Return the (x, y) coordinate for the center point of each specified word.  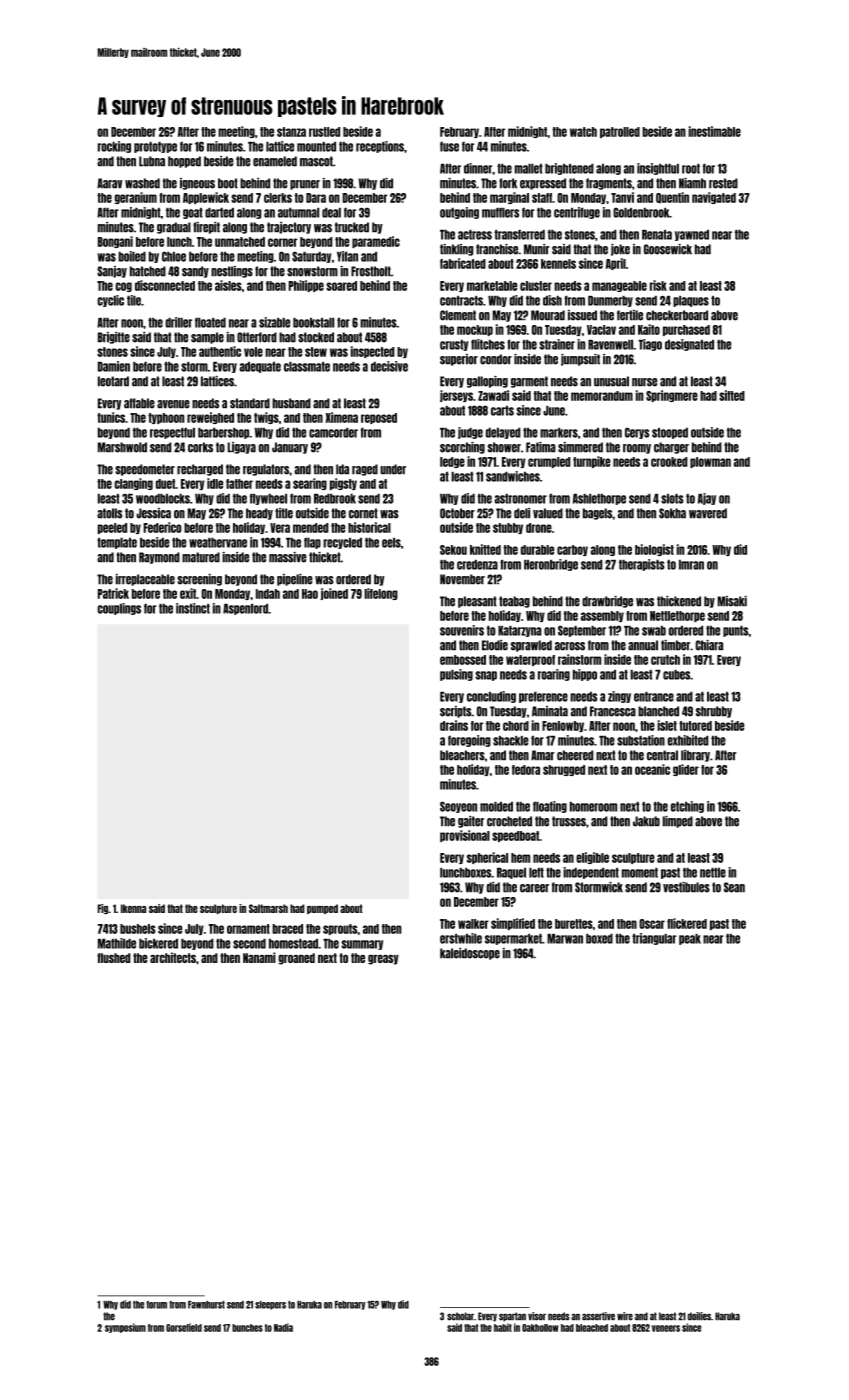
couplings (119, 609)
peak (690, 939)
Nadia (283, 1327)
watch (583, 132)
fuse (449, 146)
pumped (322, 909)
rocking (114, 147)
